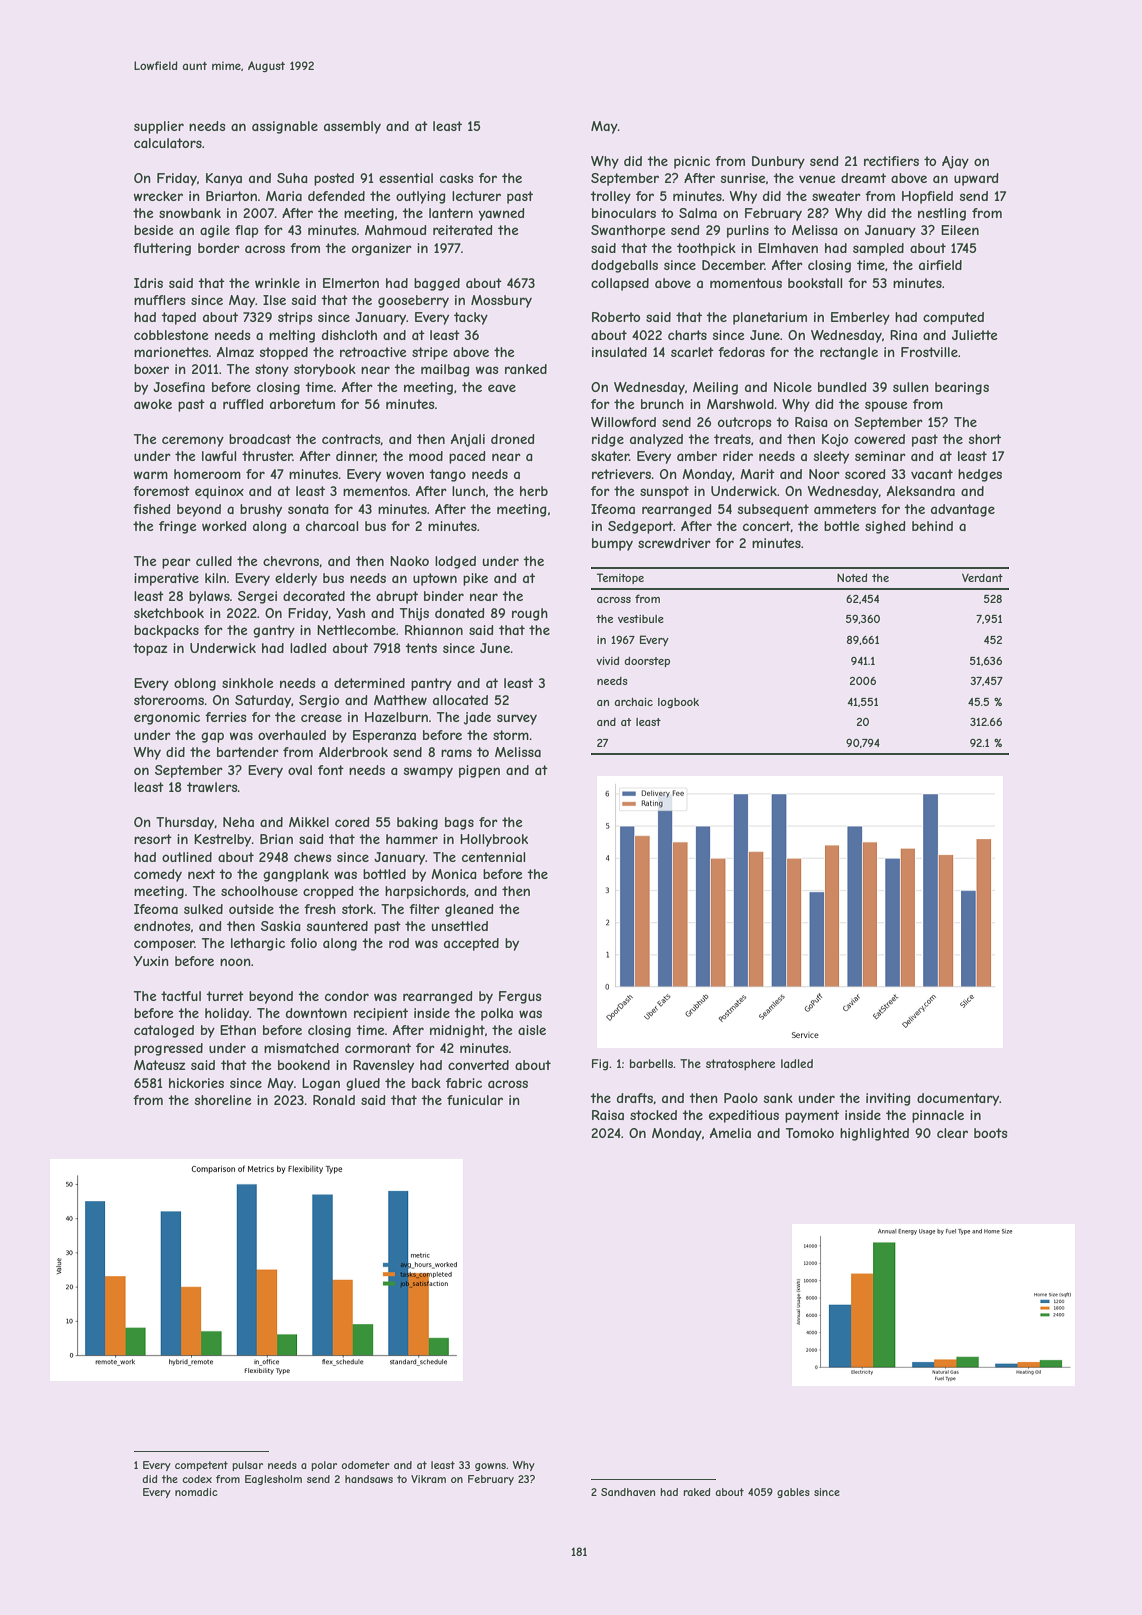 This page has width=1142, height=1615. I want to click on dreamt, so click(863, 178).
